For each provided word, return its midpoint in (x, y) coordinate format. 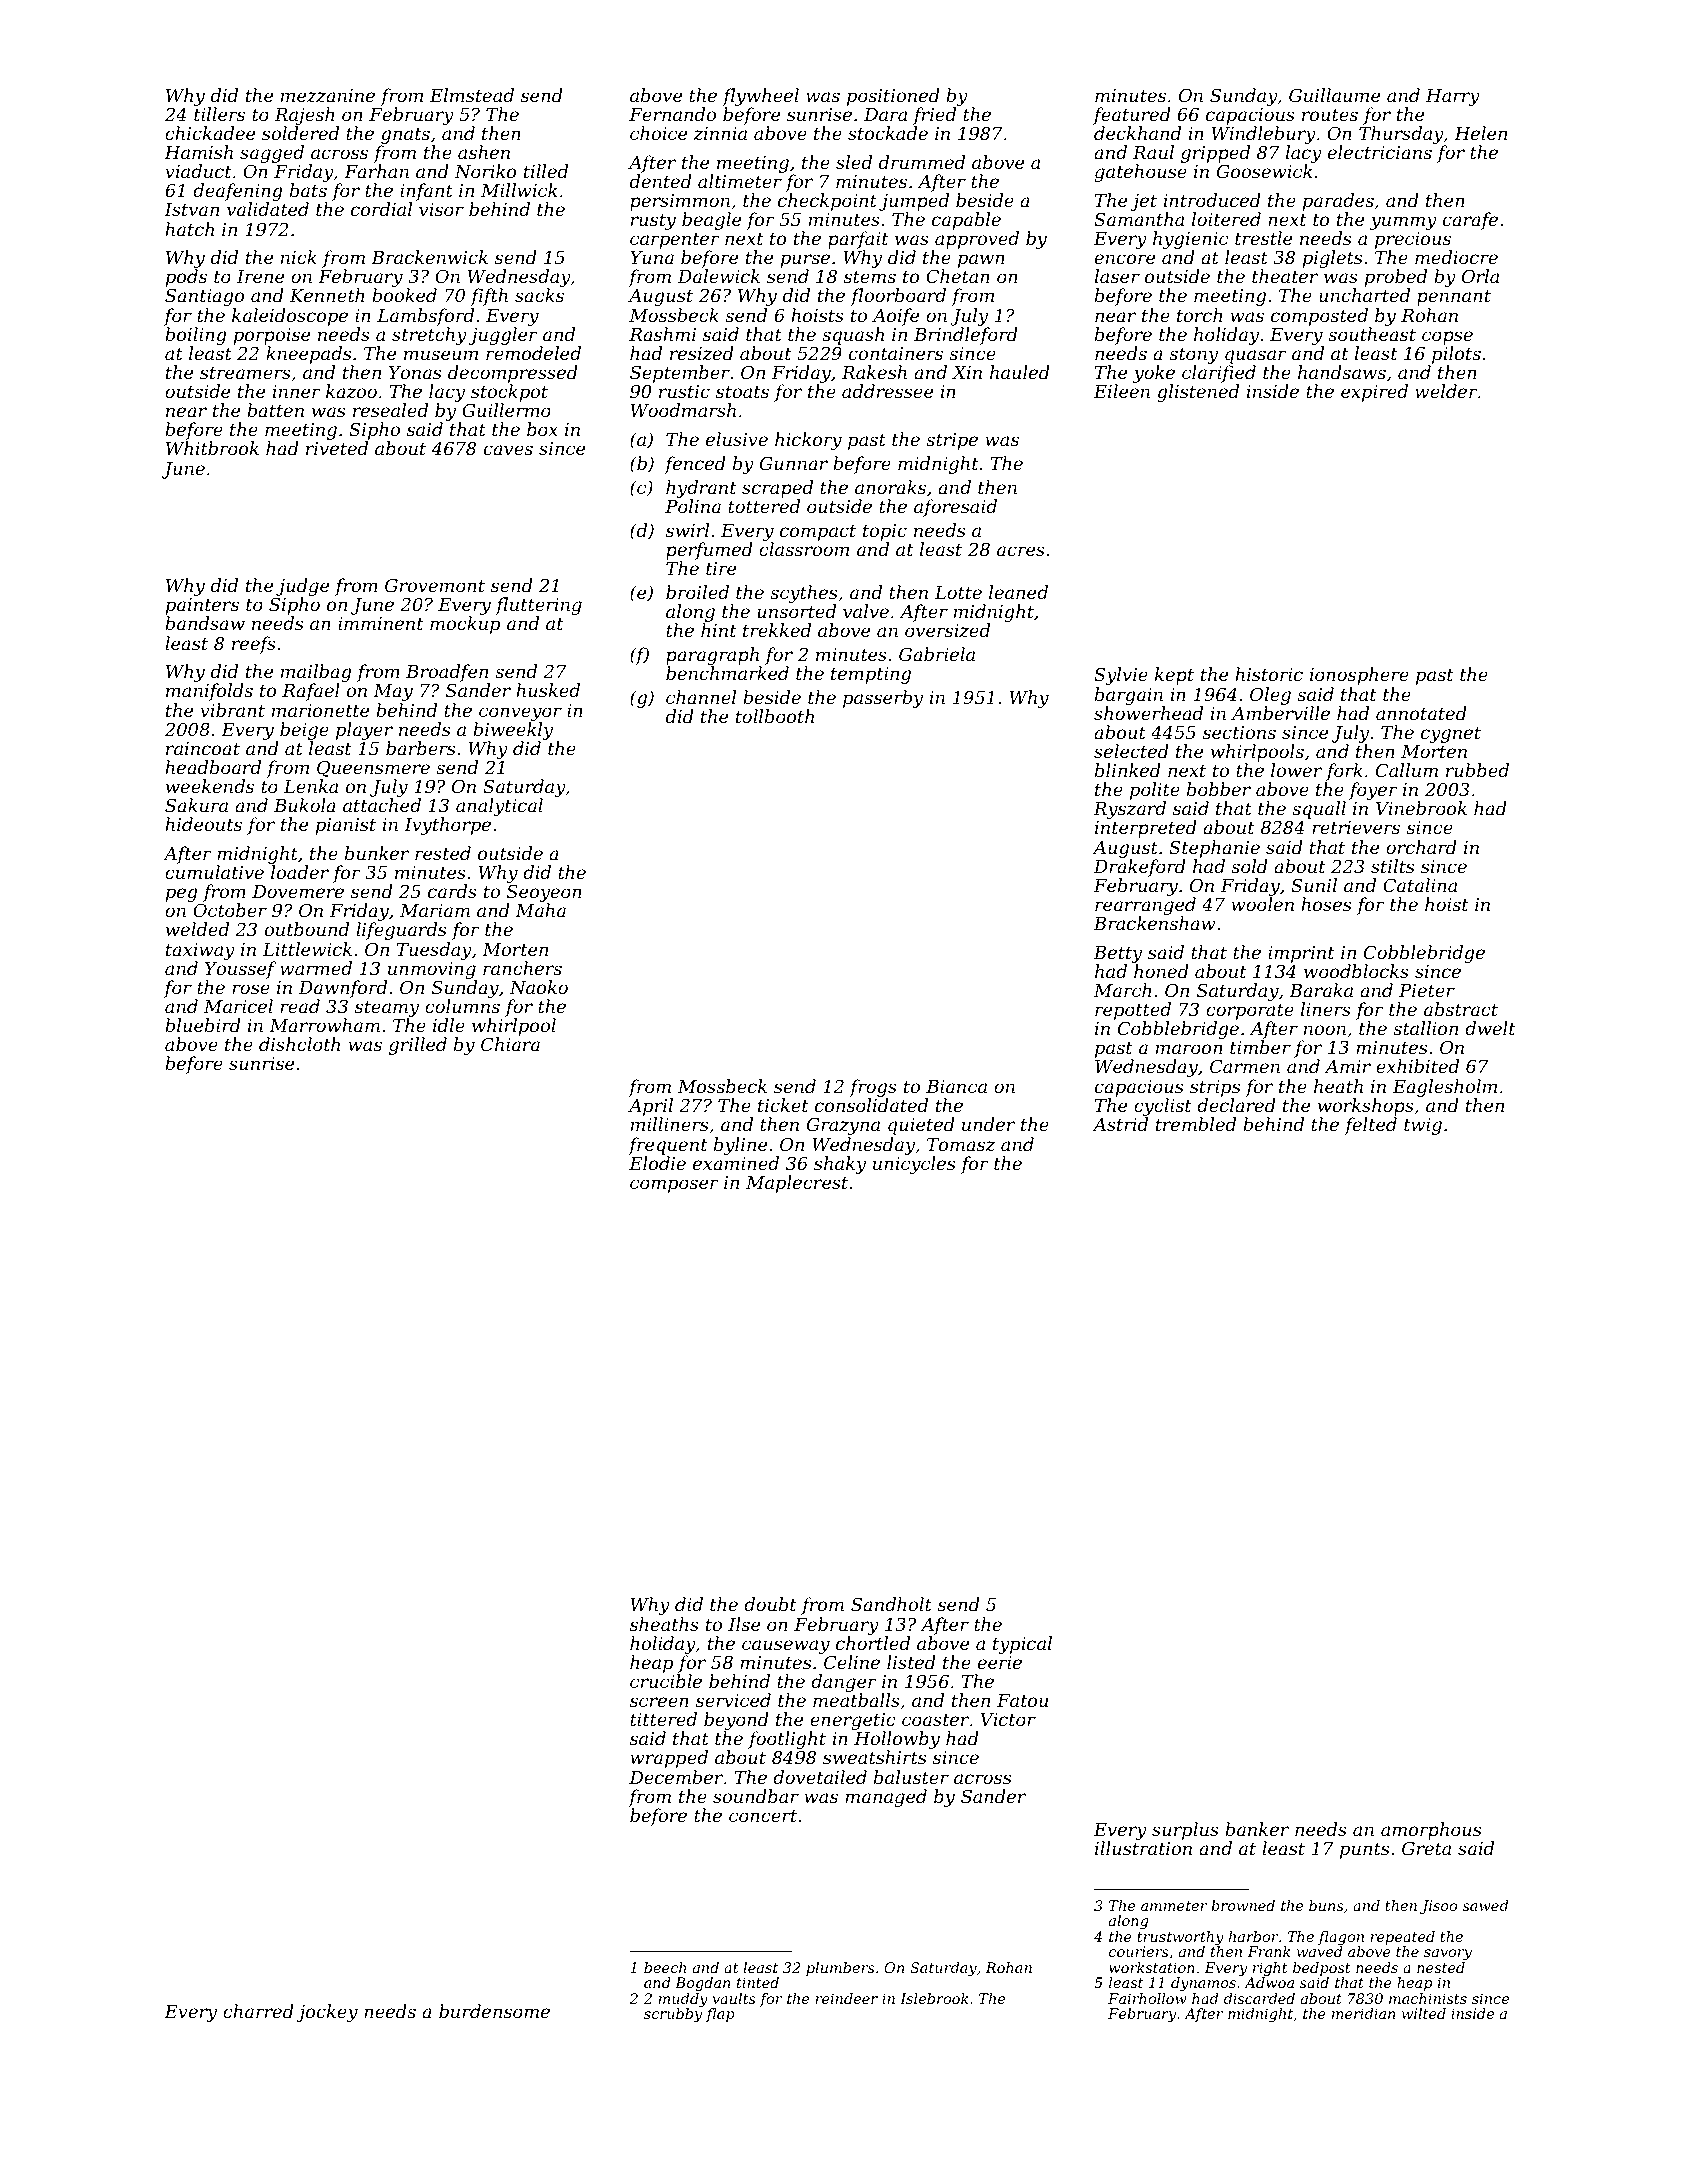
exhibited (1417, 1066)
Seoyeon (544, 894)
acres (1021, 551)
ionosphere (1359, 676)
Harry (1453, 97)
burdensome (494, 2011)
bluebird (203, 1025)
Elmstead (472, 95)
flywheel (760, 97)
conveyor (520, 714)
